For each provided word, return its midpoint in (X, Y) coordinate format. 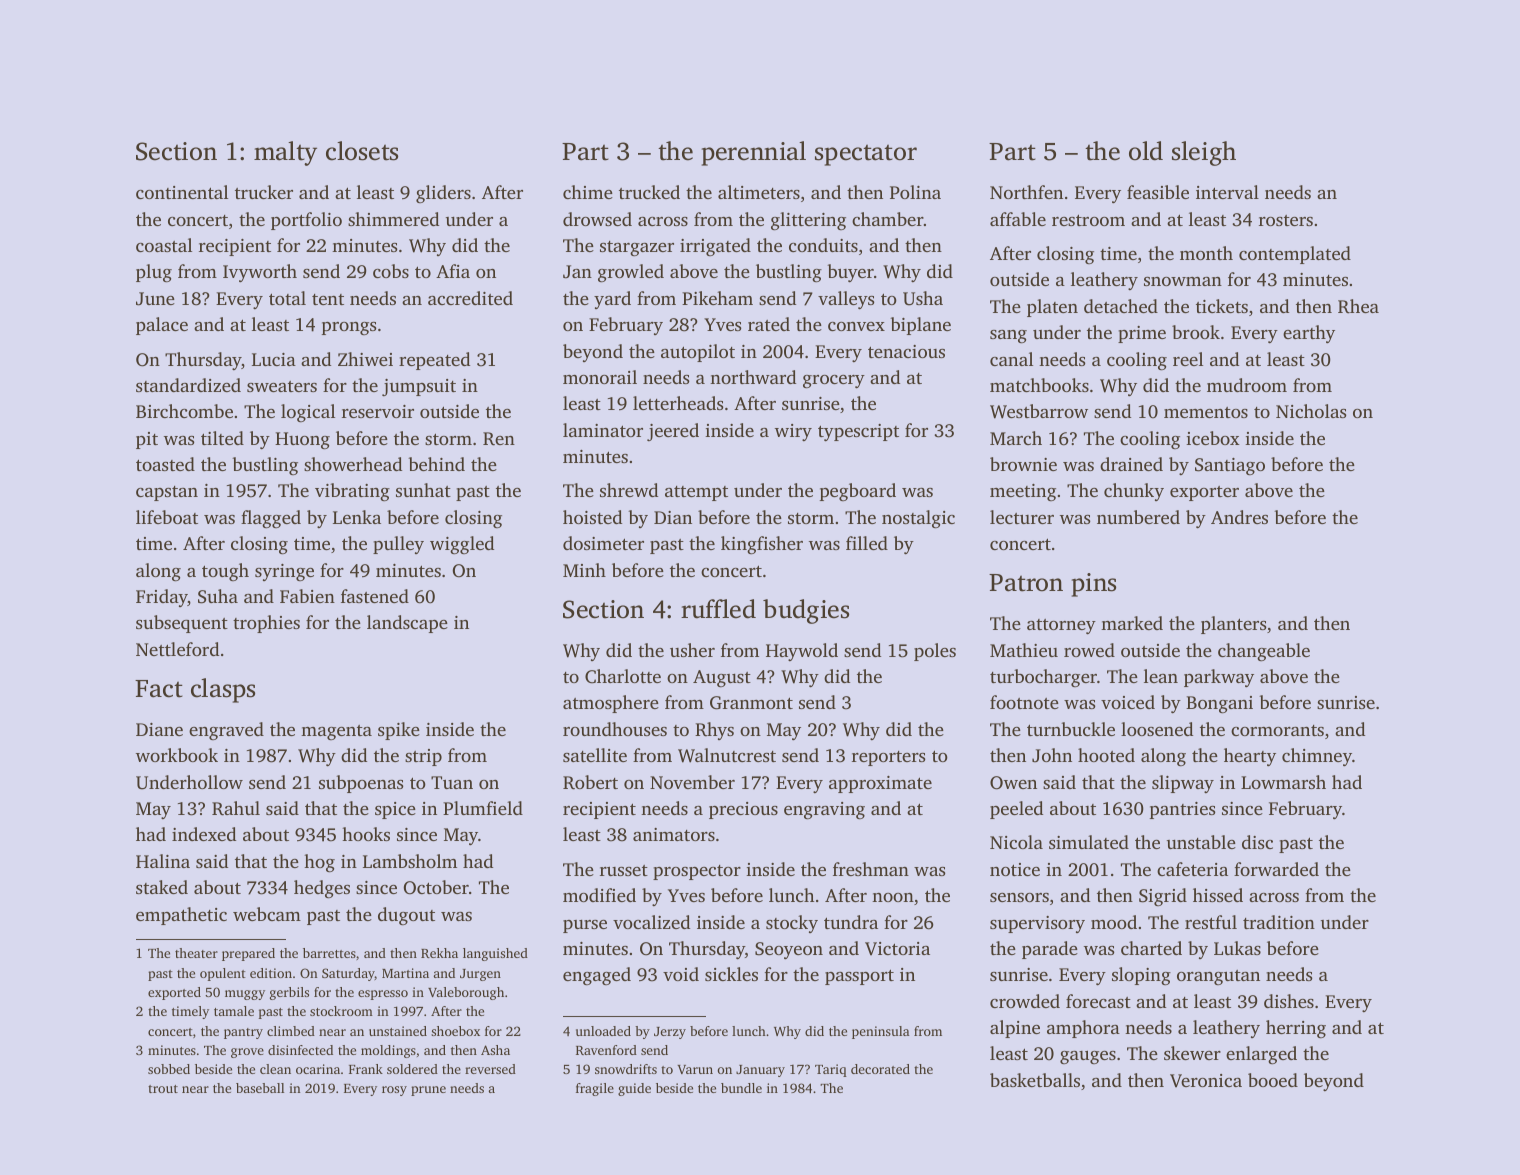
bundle (741, 1088)
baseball (260, 1088)
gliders (443, 194)
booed (1273, 1080)
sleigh (1204, 153)
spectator (866, 155)
